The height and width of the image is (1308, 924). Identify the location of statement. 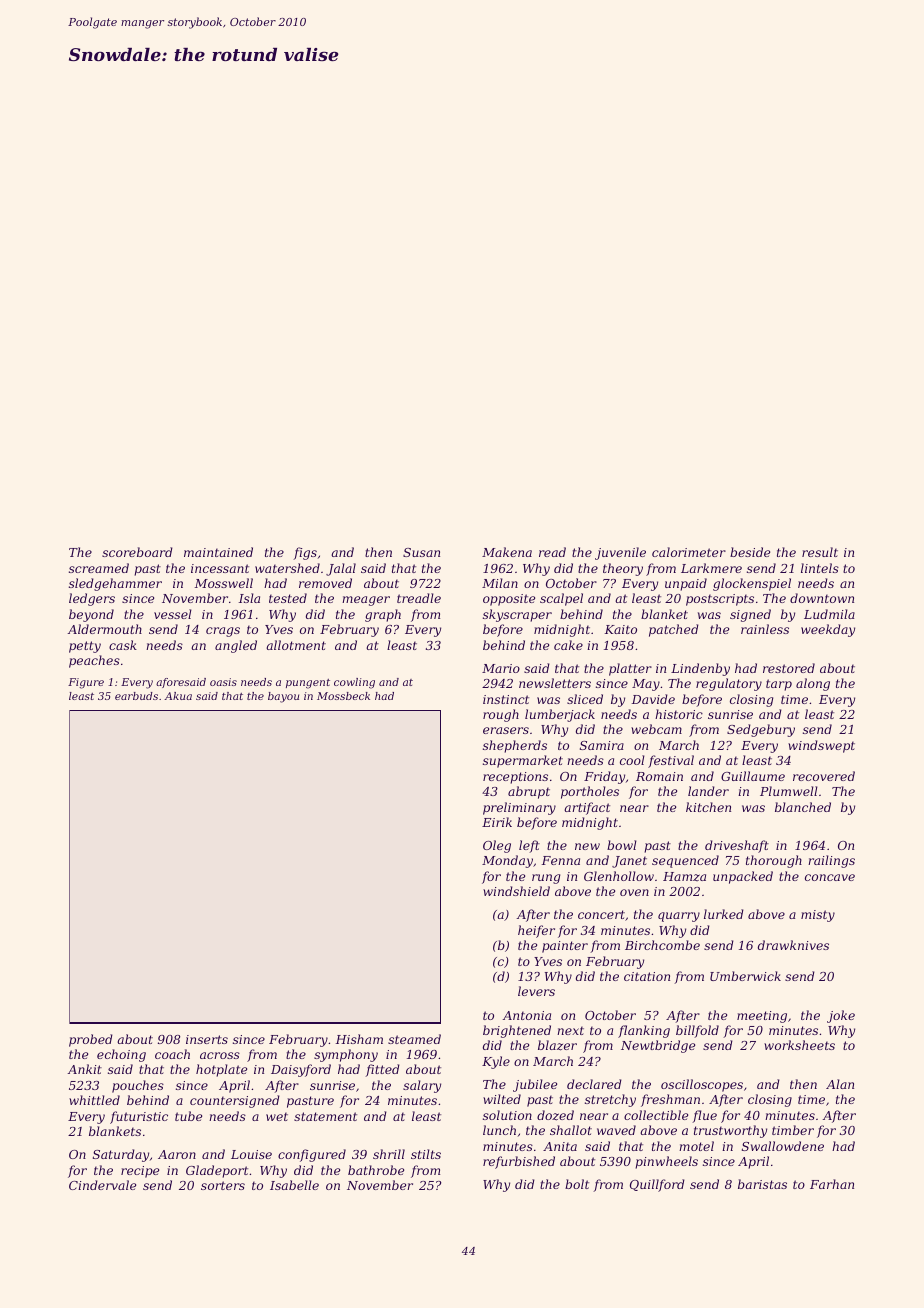
(325, 1116).
